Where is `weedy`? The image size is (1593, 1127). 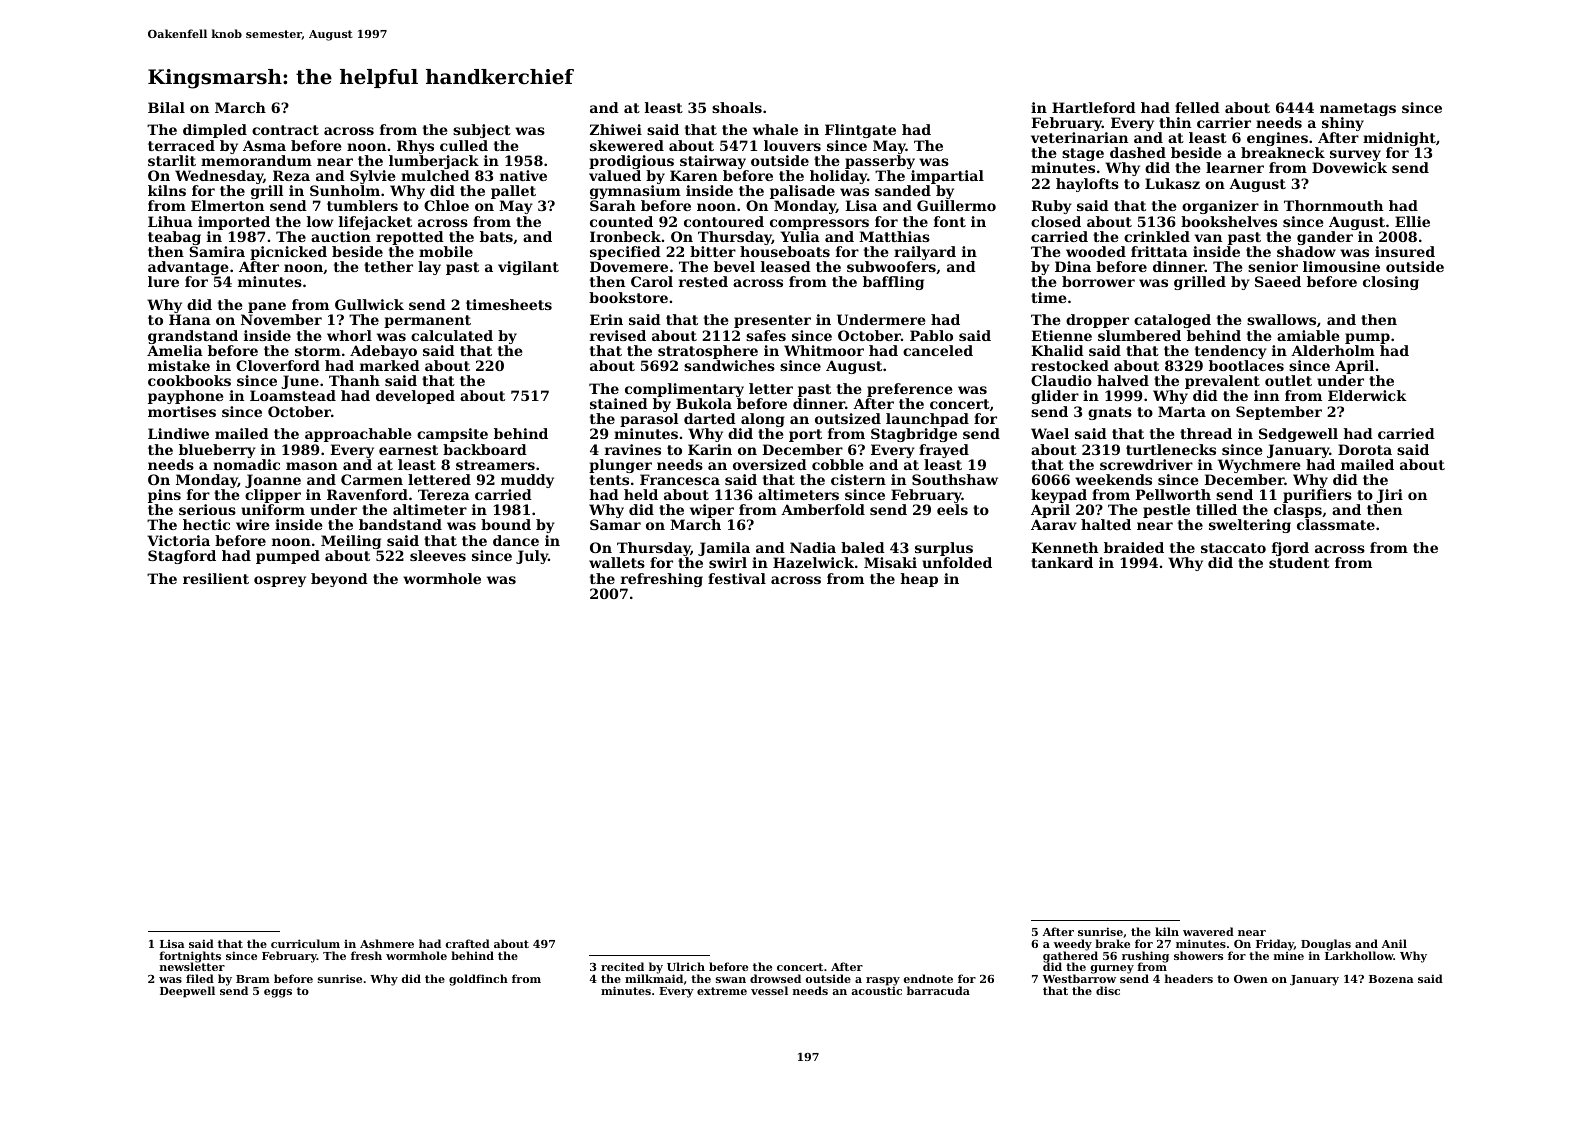 weedy is located at coordinates (1073, 945).
